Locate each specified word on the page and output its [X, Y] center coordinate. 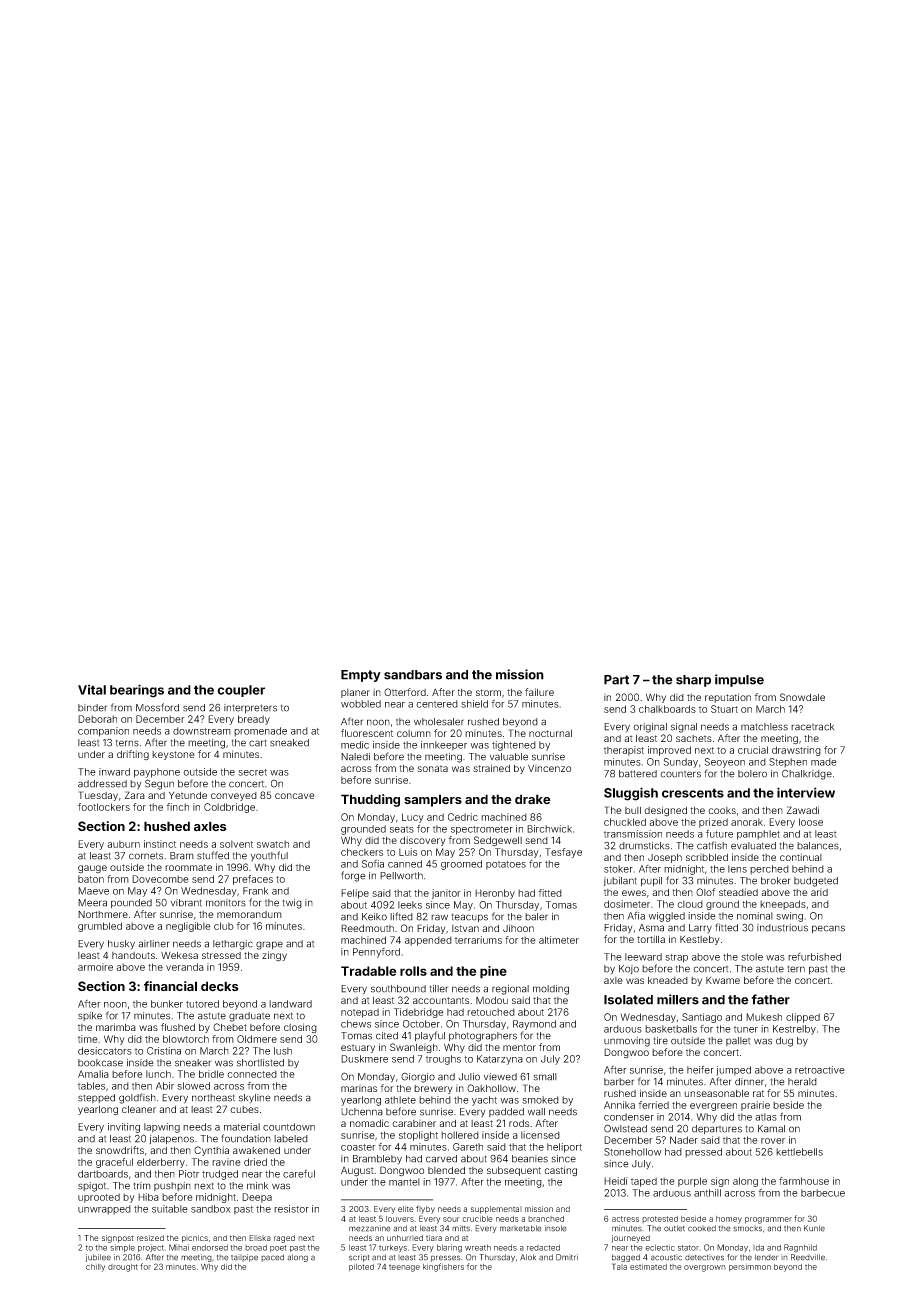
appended [428, 941]
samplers [433, 800]
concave [295, 796]
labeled [291, 1139]
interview [806, 792]
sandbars [413, 675]
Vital [92, 690]
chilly [95, 1268]
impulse [739, 680]
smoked [540, 1100]
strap [676, 958]
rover [773, 1141]
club [224, 926]
